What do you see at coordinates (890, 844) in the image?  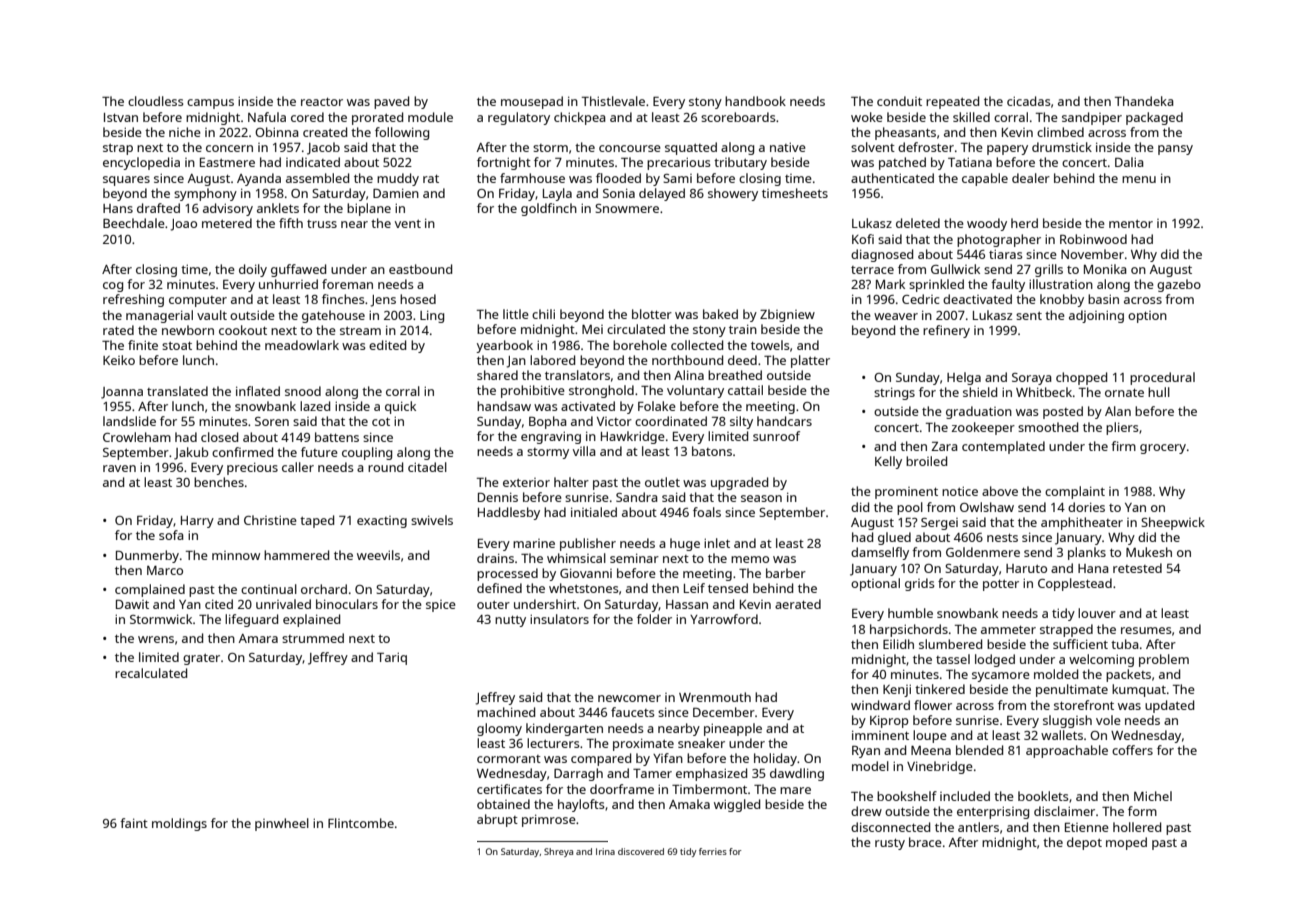 I see `rusty` at bounding box center [890, 844].
